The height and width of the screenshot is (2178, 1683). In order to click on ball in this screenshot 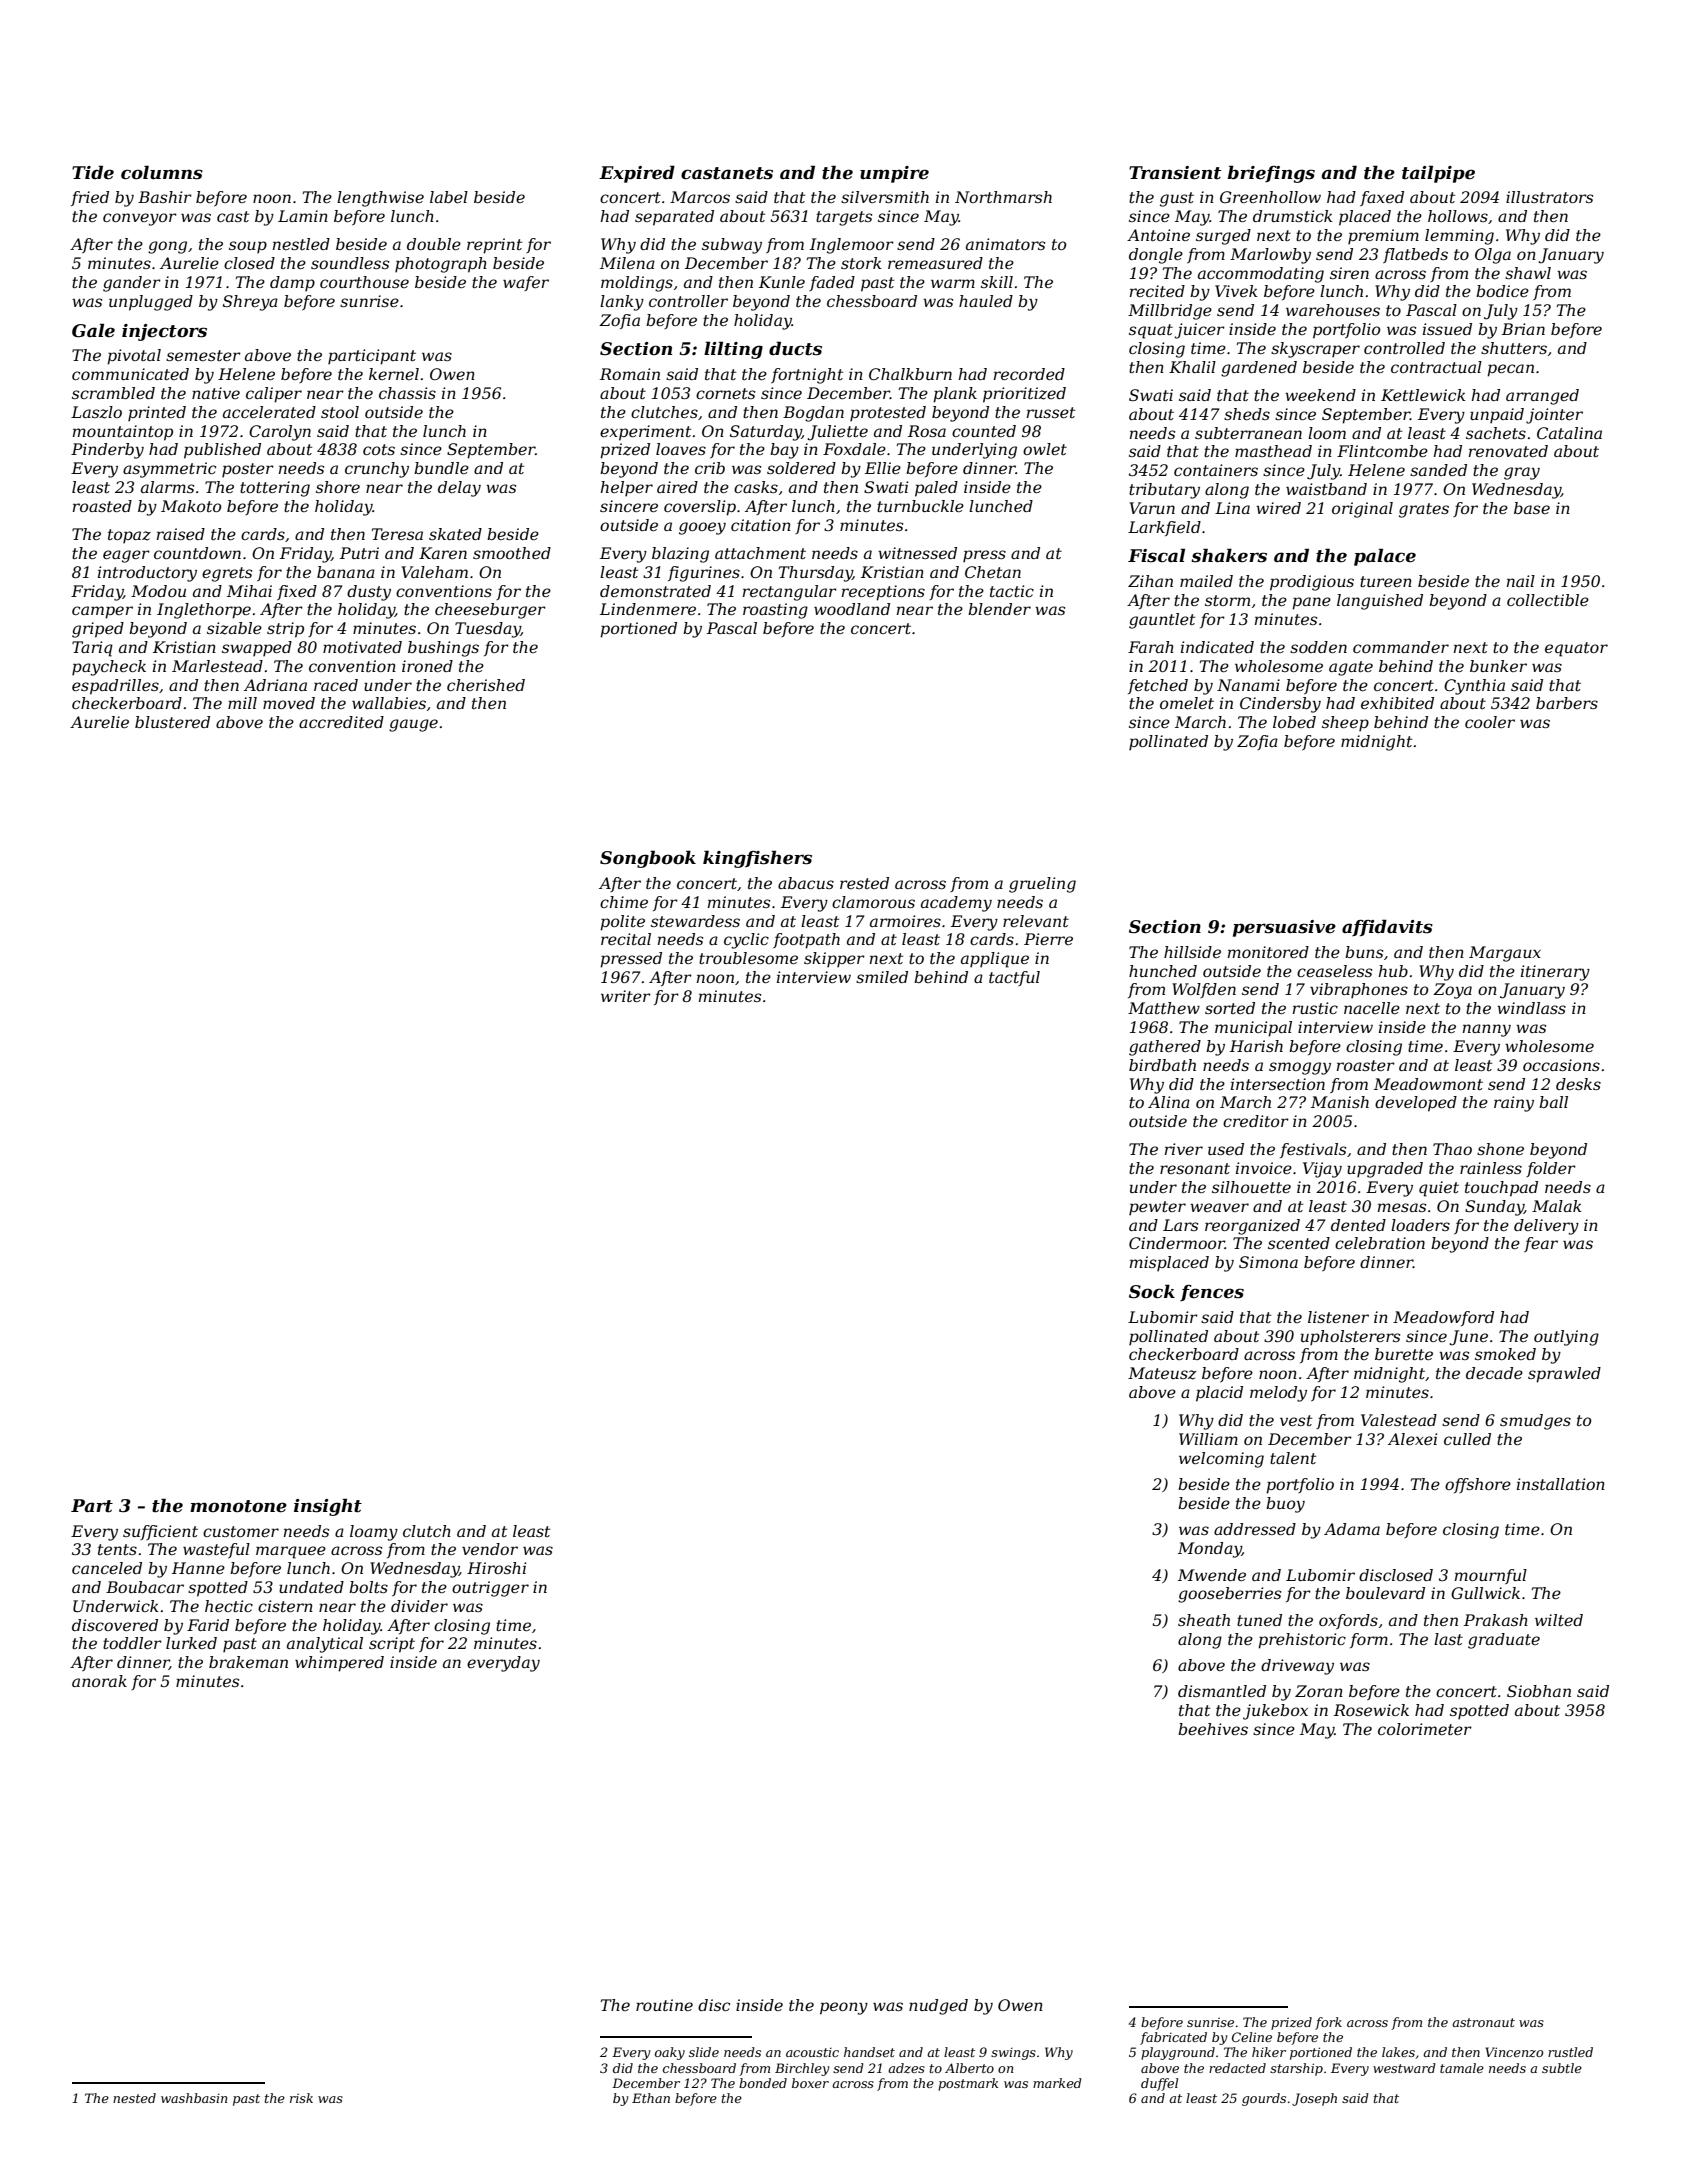, I will do `click(1553, 1102)`.
